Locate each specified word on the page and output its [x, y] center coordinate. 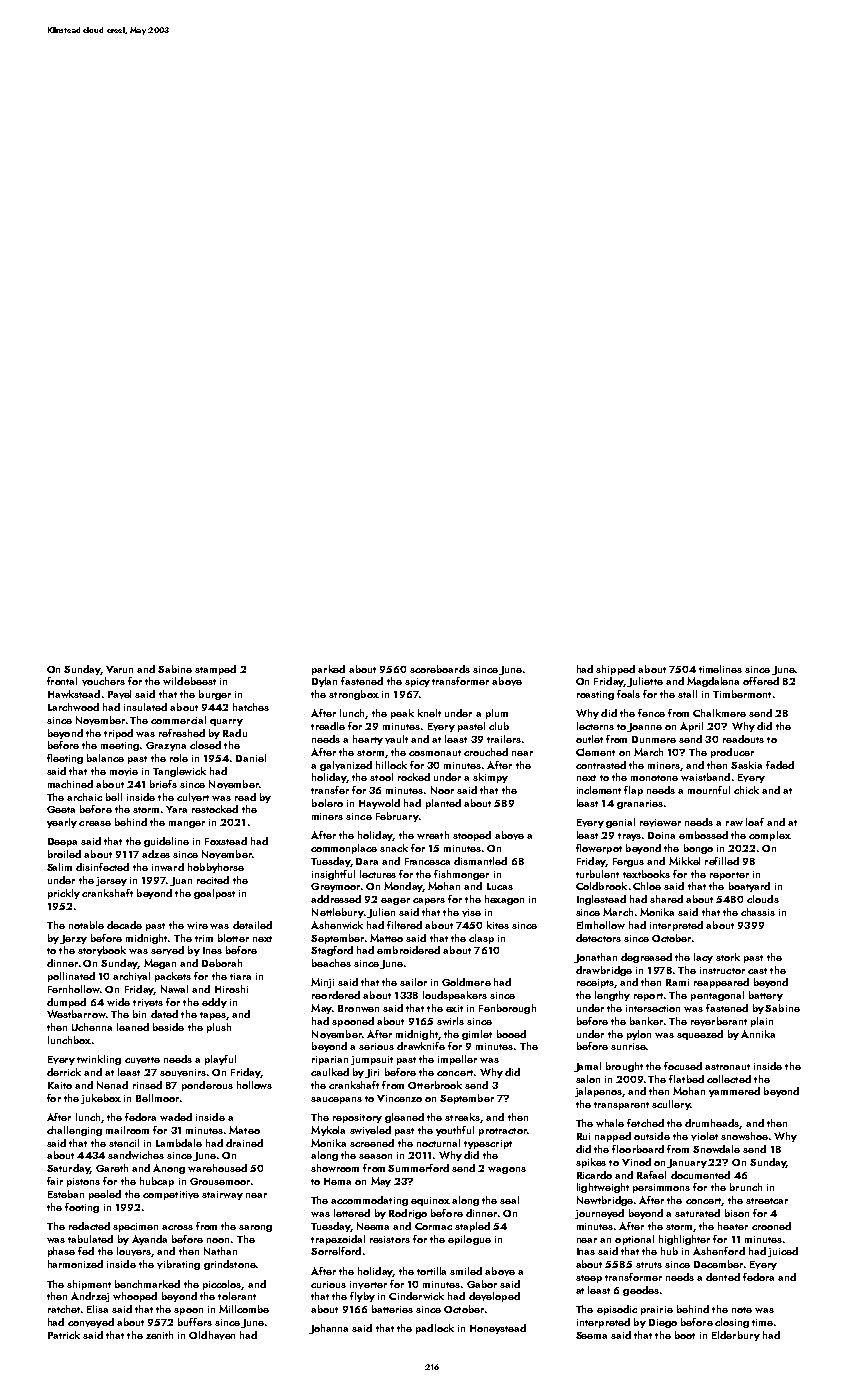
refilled [722, 861]
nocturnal [438, 1143]
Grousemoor [220, 1181]
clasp [481, 939]
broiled [64, 854]
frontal [62, 681]
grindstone [229, 1265]
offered [761, 681]
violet [704, 1136]
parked [328, 670]
